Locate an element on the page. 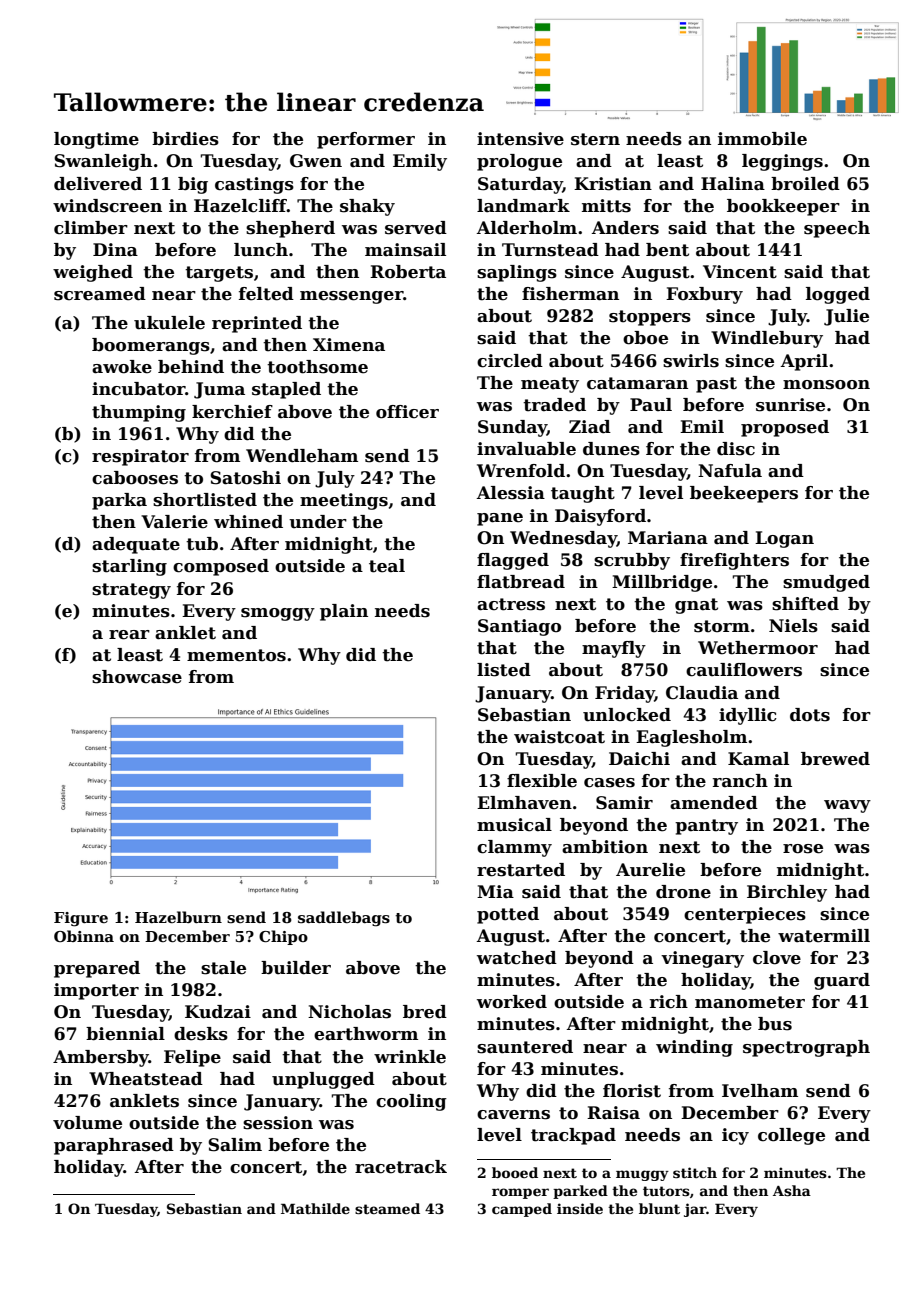  Ziad is located at coordinates (590, 427).
